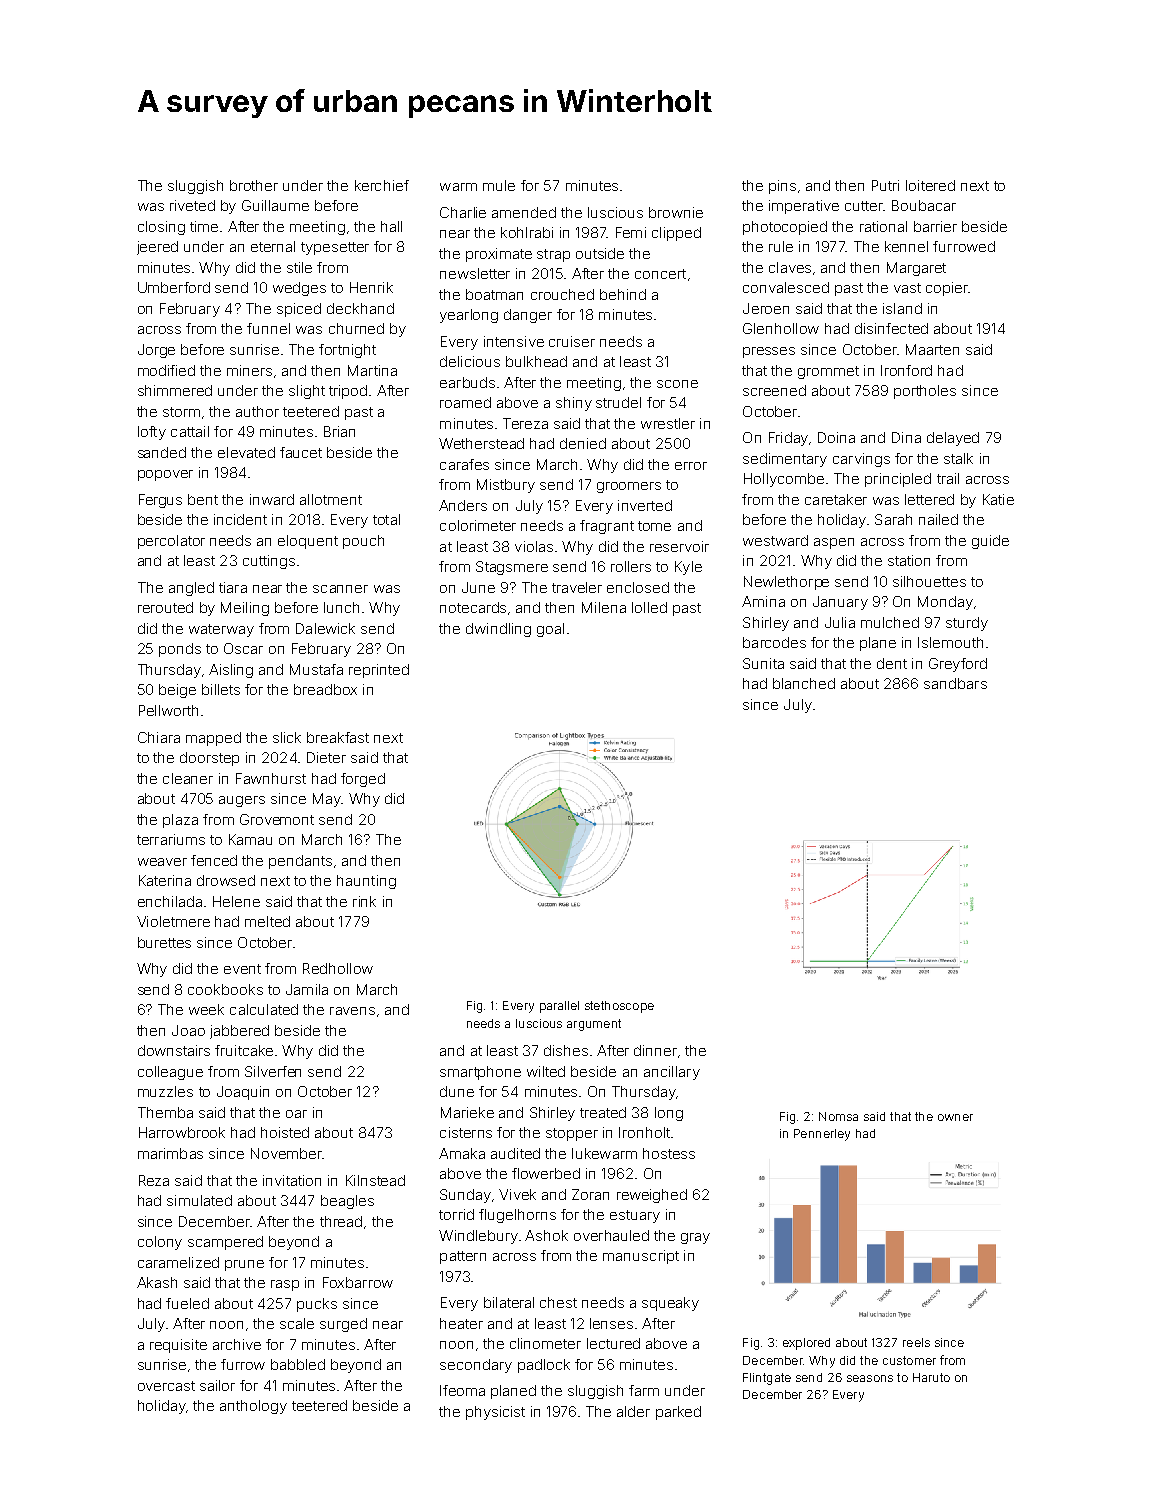  What do you see at coordinates (594, 1025) in the screenshot?
I see `argument` at bounding box center [594, 1025].
